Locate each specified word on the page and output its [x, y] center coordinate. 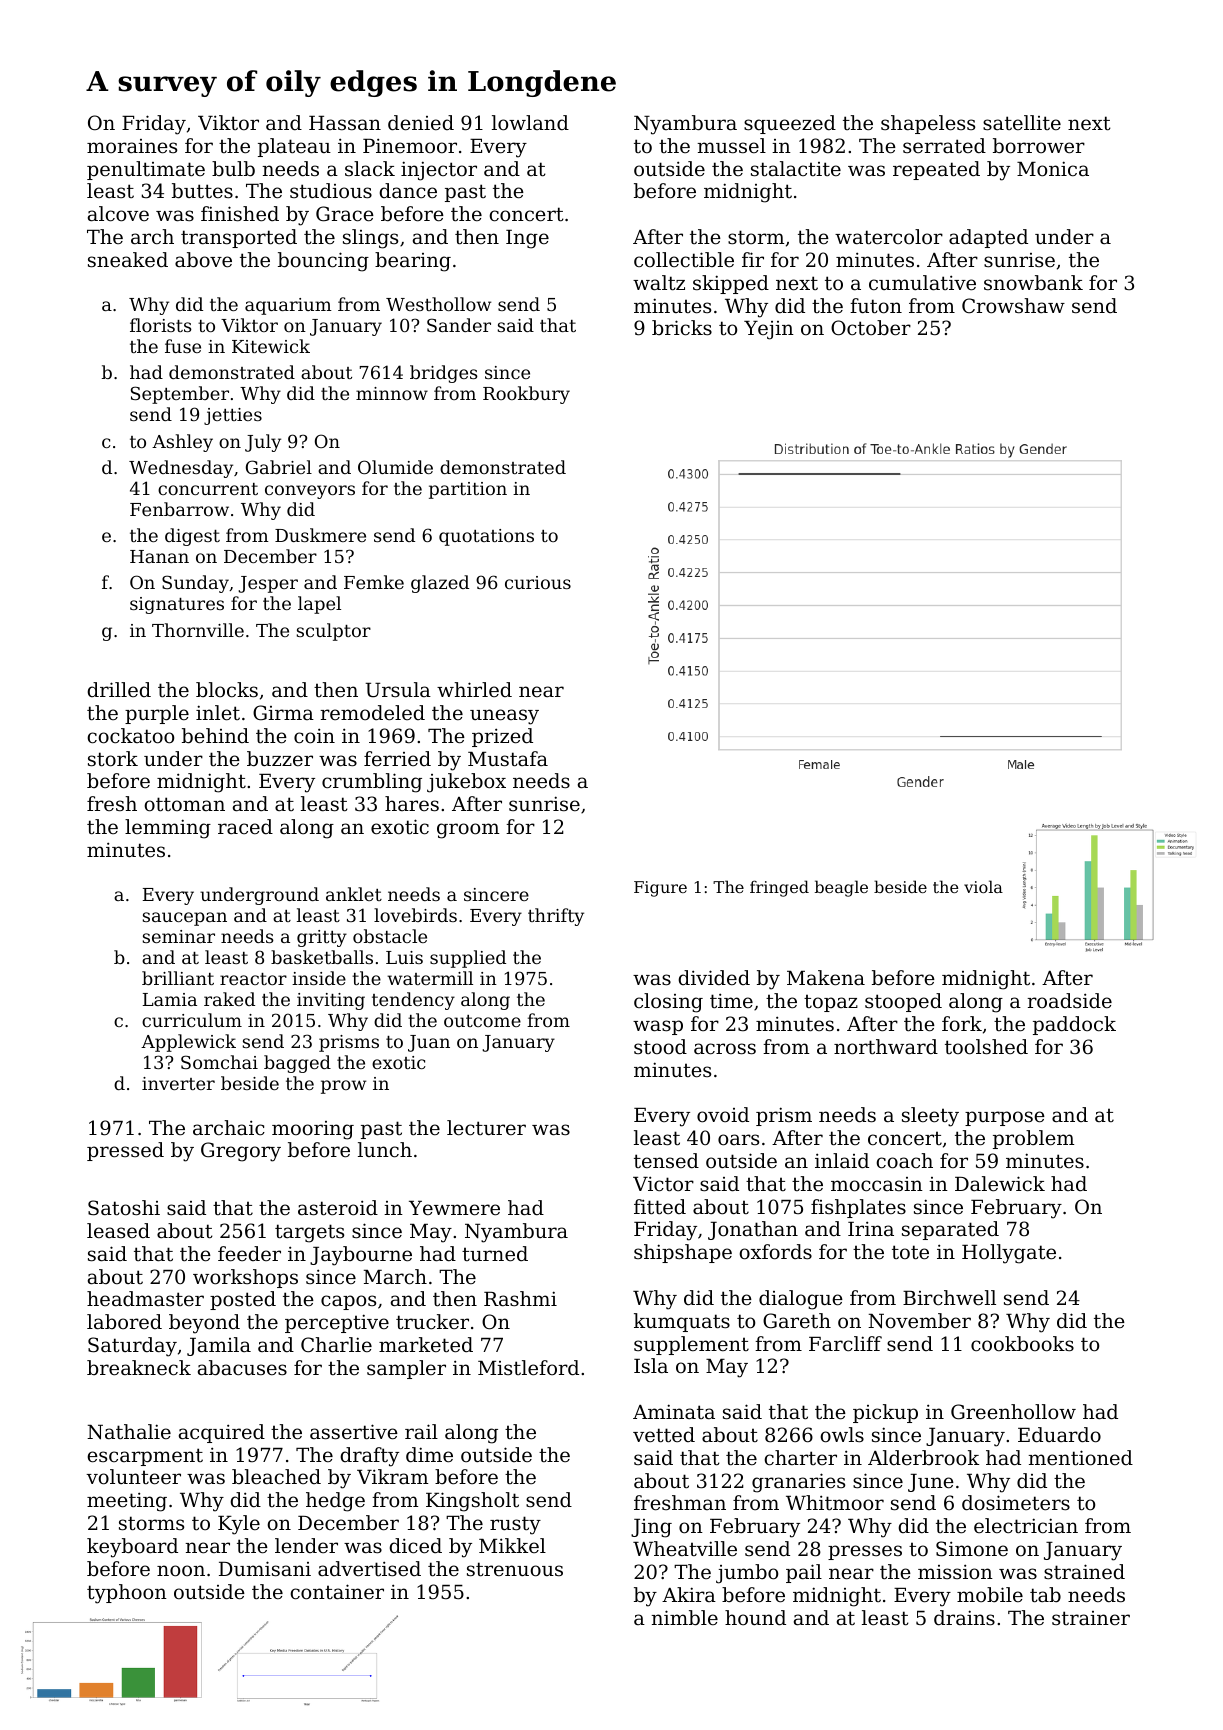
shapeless [928, 124]
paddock [1074, 1025]
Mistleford [528, 1368]
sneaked [128, 260]
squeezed [790, 124]
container [337, 1592]
